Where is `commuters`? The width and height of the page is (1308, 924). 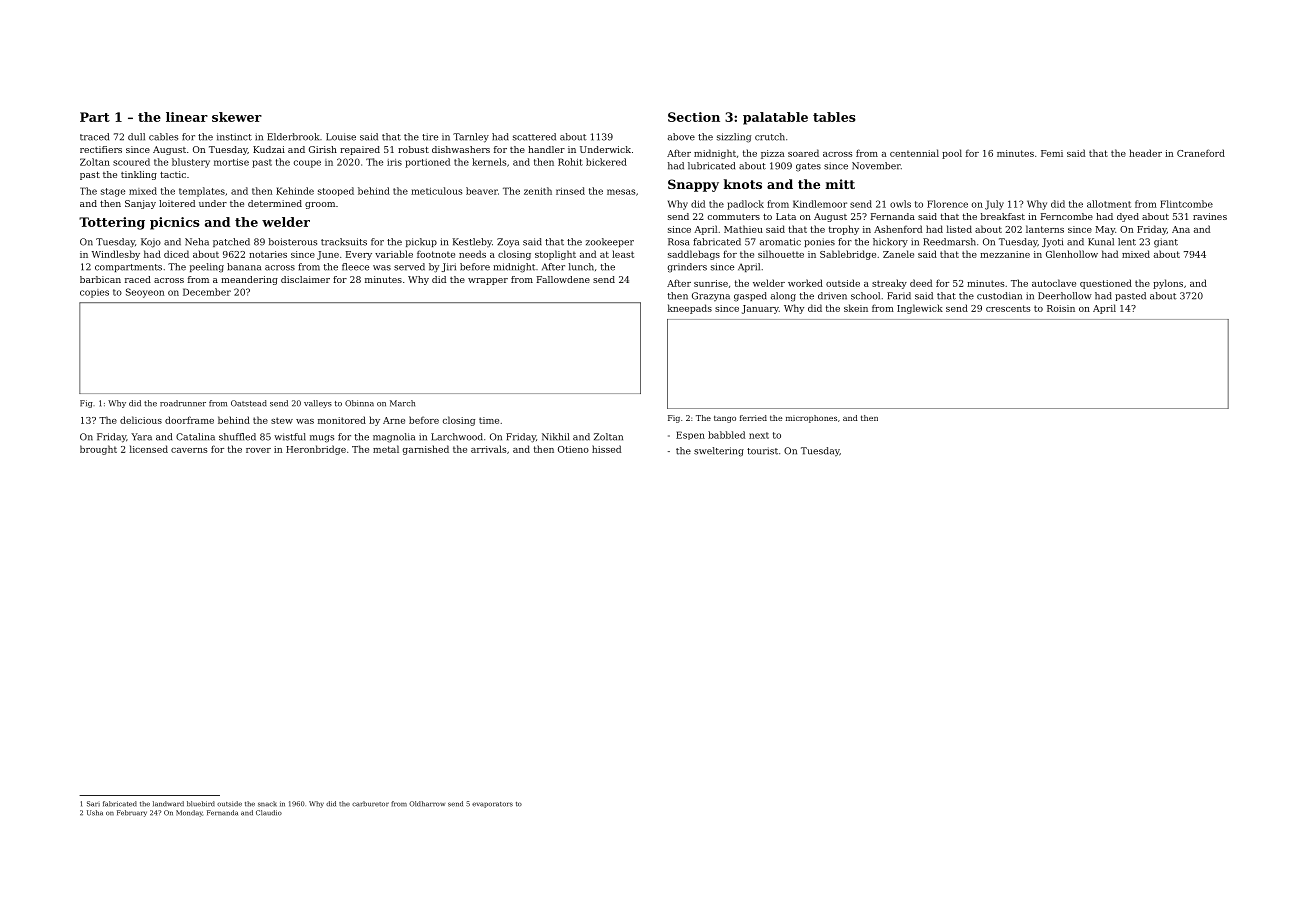
commuters is located at coordinates (734, 217).
